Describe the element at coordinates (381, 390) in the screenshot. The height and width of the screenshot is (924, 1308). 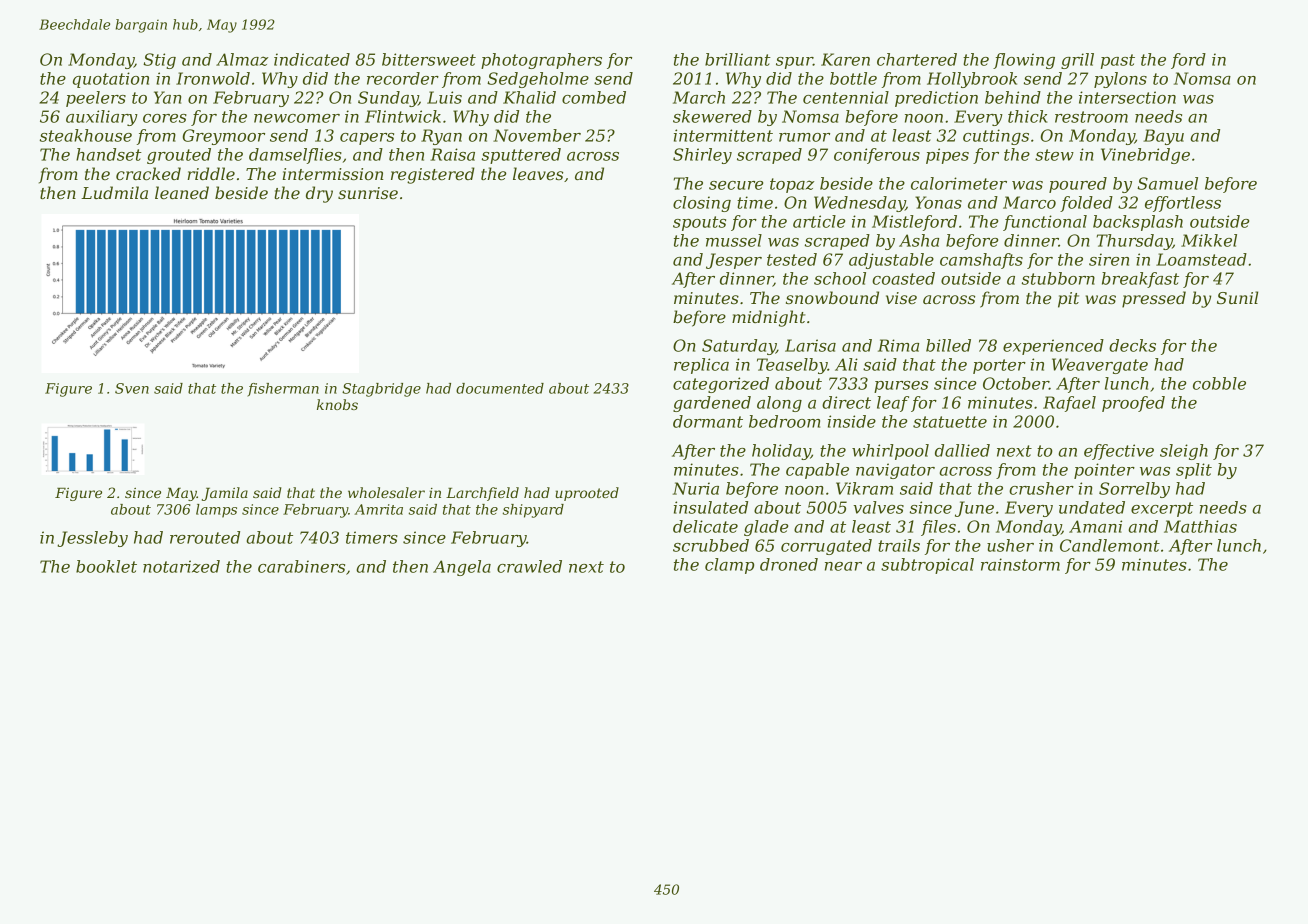
I see `Stagbridge` at that location.
